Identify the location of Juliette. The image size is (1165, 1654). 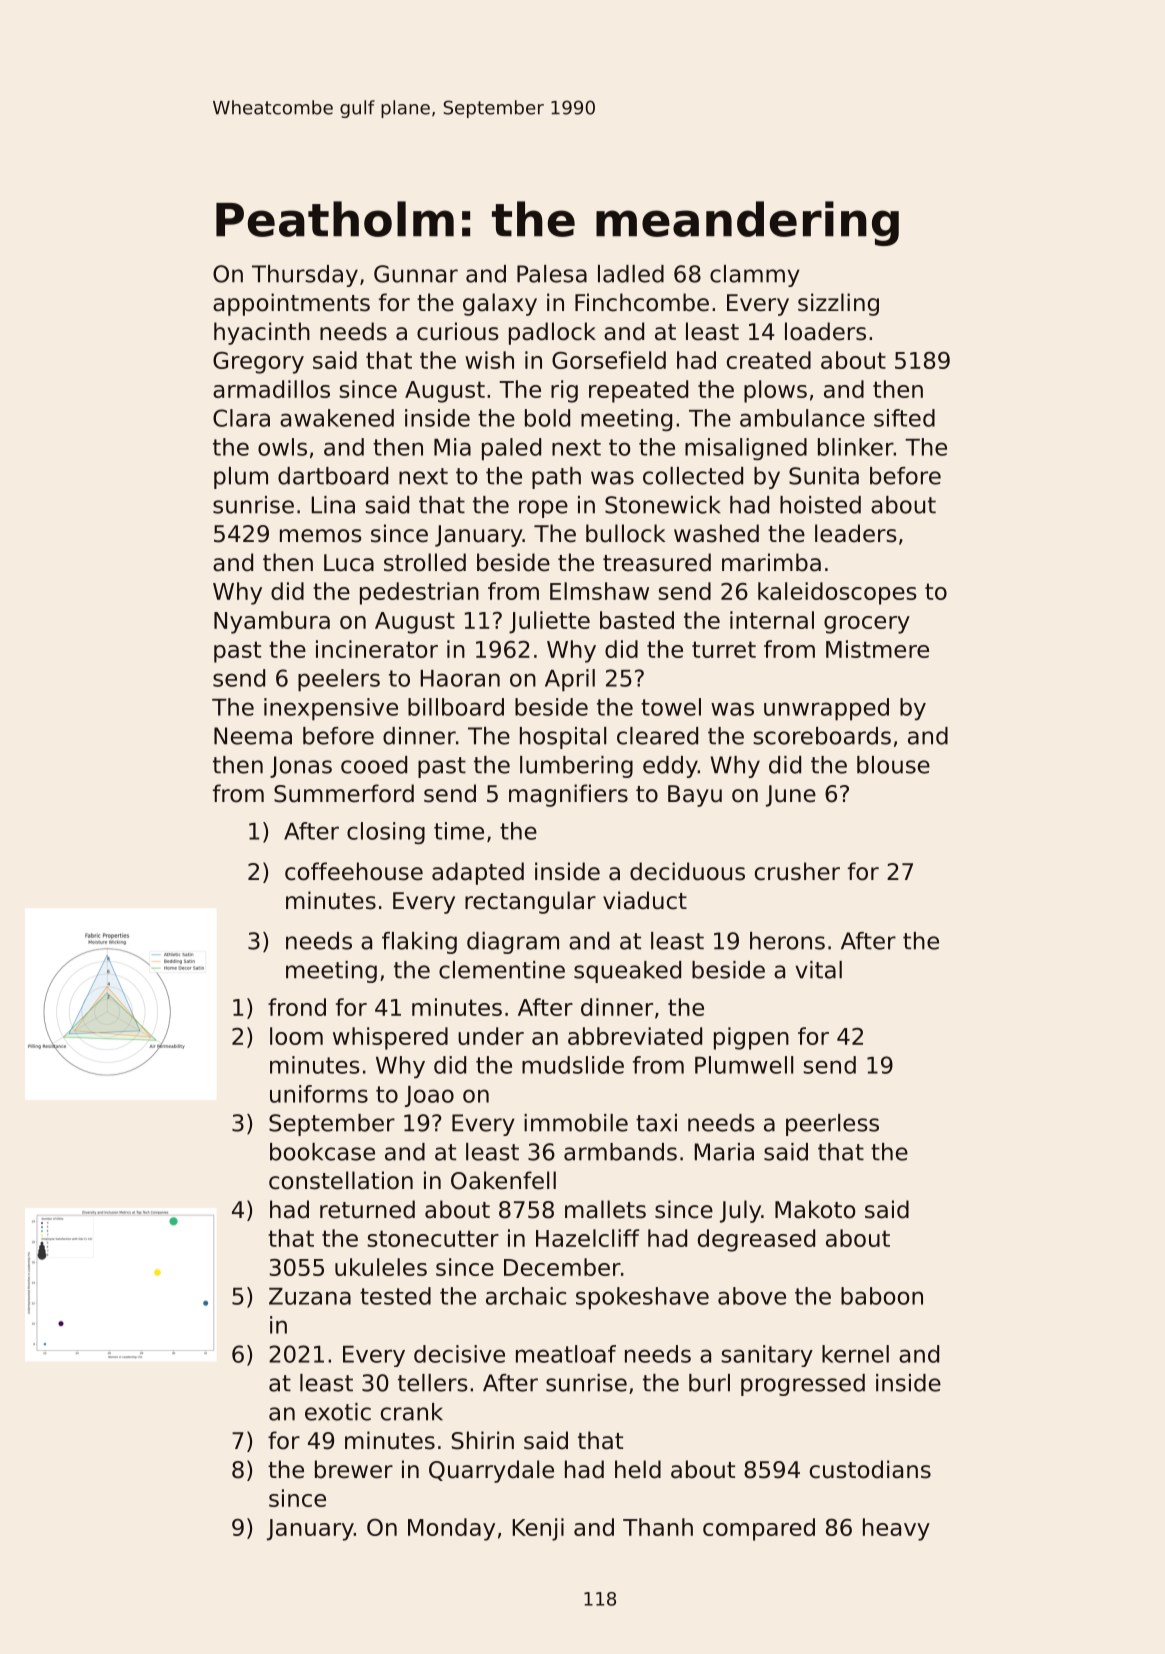
(549, 622).
